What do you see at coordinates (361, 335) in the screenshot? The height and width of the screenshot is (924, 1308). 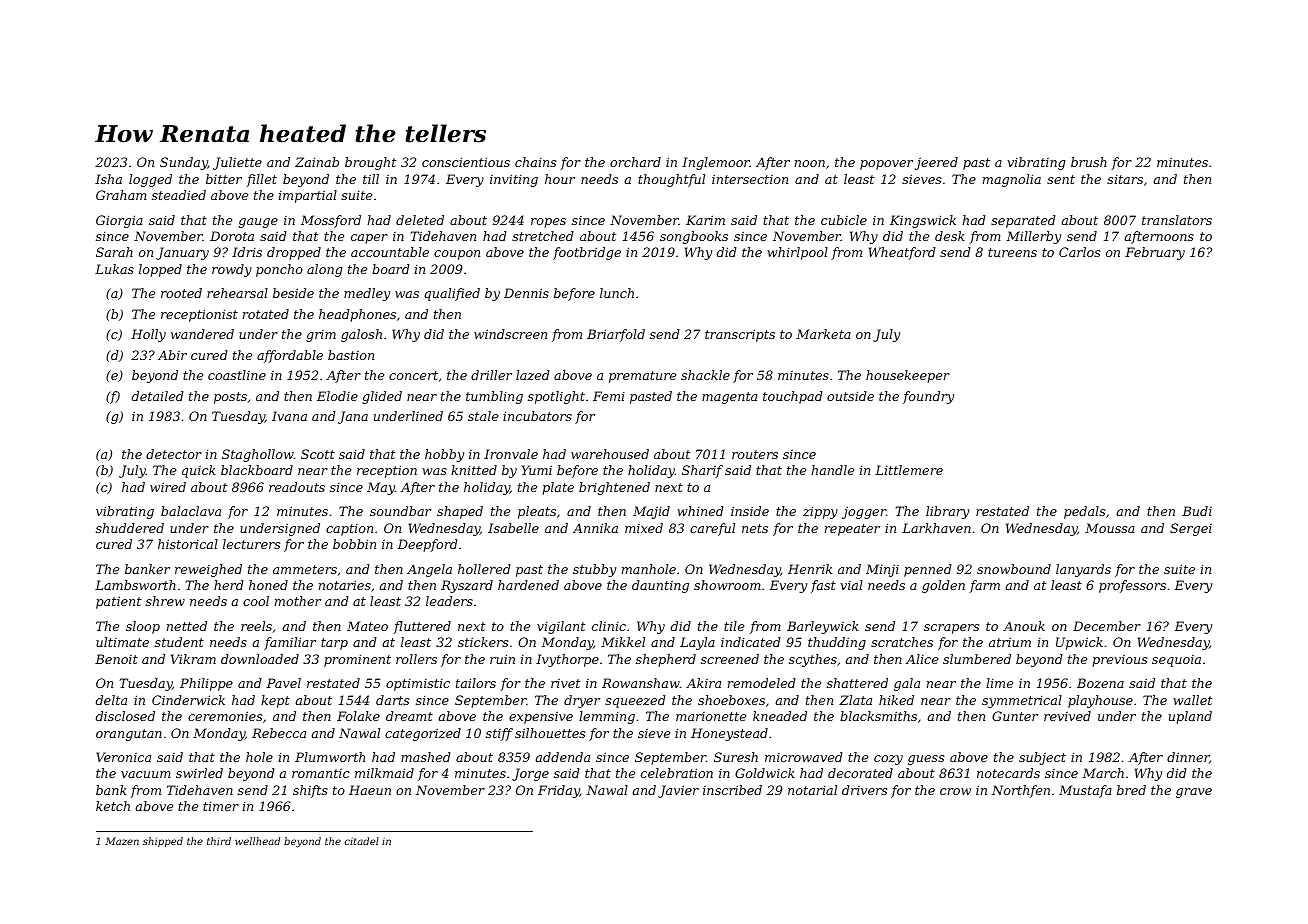 I see `galosh` at bounding box center [361, 335].
